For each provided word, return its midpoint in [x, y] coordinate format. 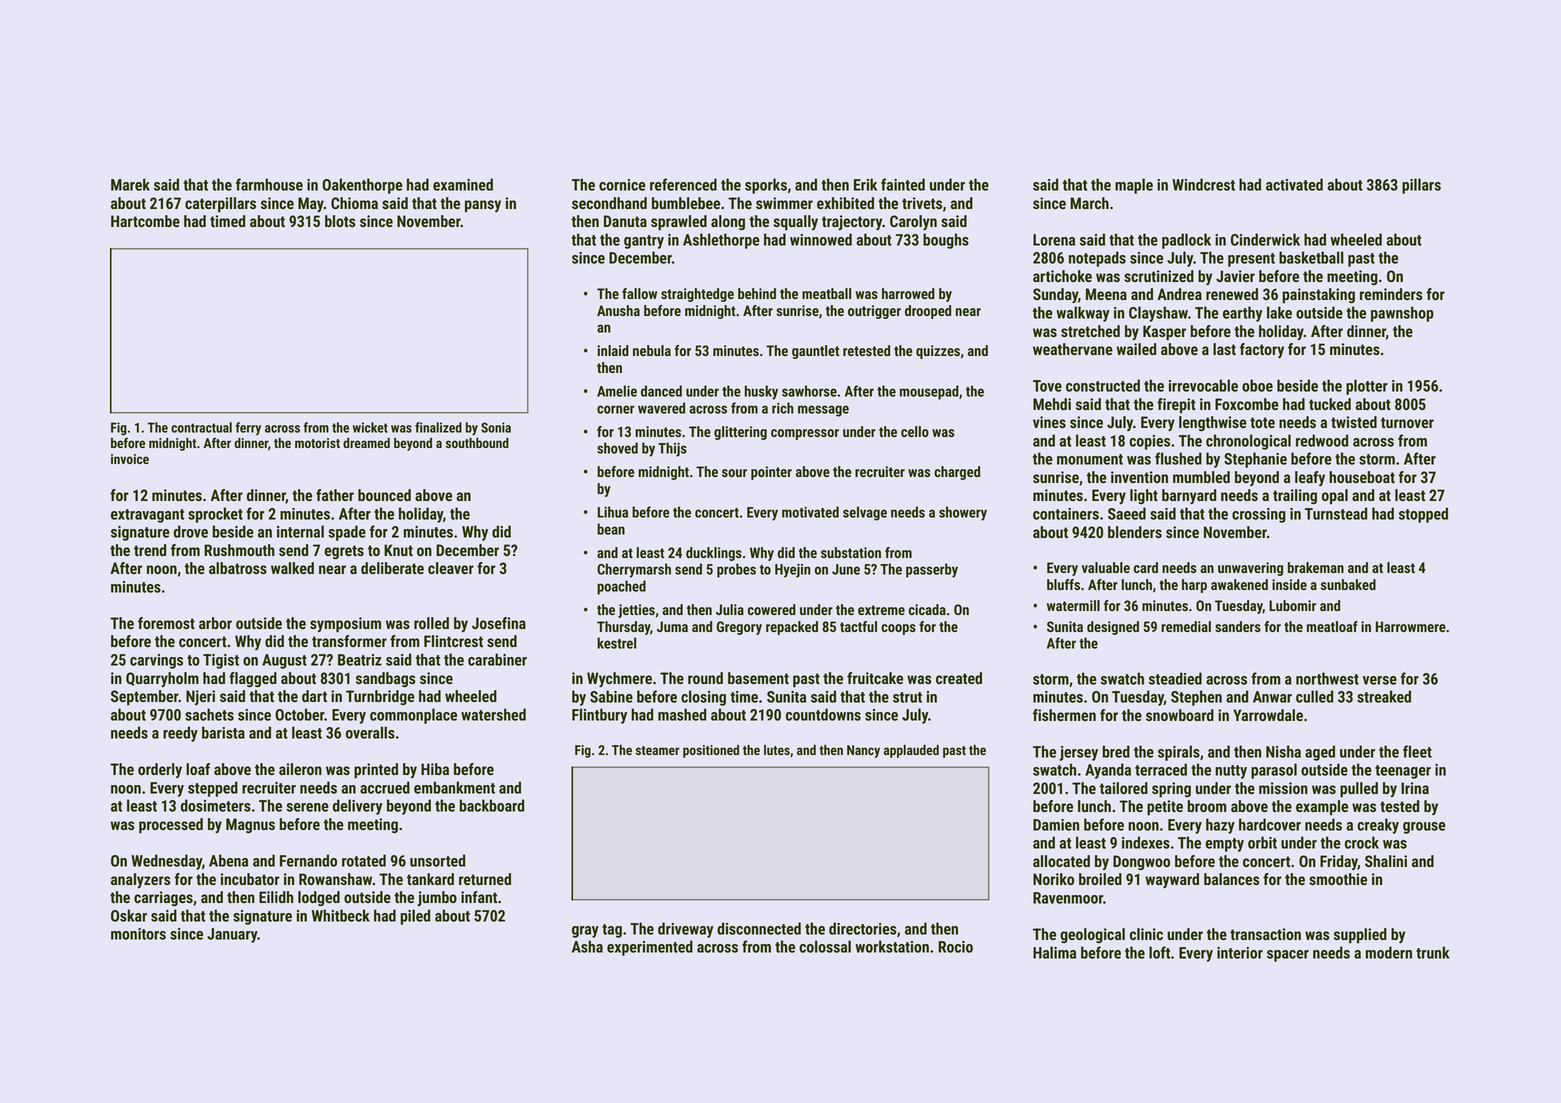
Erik [865, 184]
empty [1224, 845]
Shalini [1386, 861]
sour [734, 473]
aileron [300, 769]
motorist [317, 443]
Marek [130, 184]
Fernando [308, 860]
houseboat [1362, 477]
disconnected [759, 928]
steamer [658, 750]
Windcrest [1203, 184]
